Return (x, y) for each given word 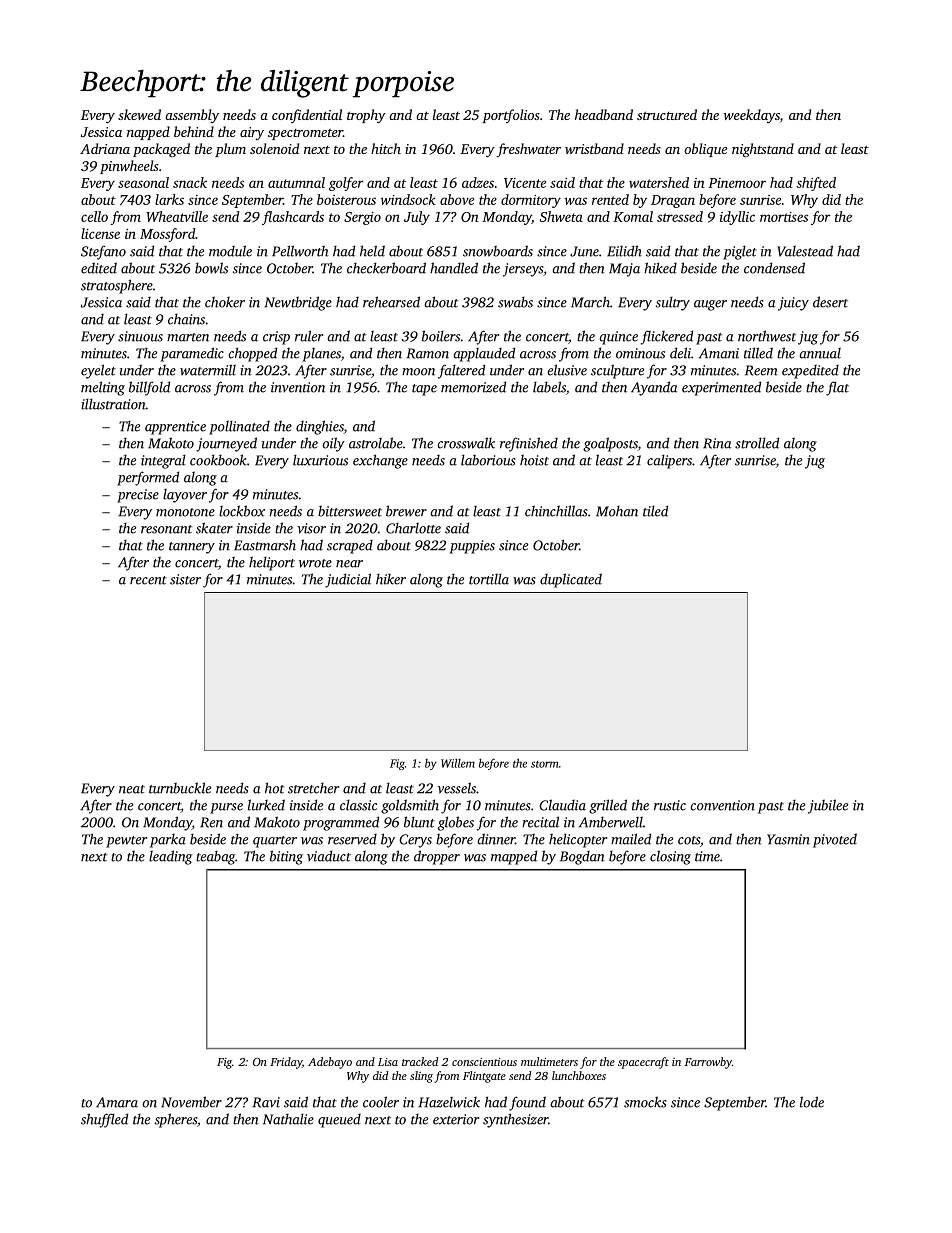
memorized (473, 387)
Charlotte (413, 528)
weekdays (752, 116)
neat (132, 789)
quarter (275, 842)
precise (138, 496)
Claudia (562, 805)
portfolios (511, 116)
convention (722, 805)
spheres (176, 1120)
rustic (670, 805)
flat (837, 388)
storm (544, 764)
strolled (757, 443)
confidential (307, 116)
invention (298, 387)
